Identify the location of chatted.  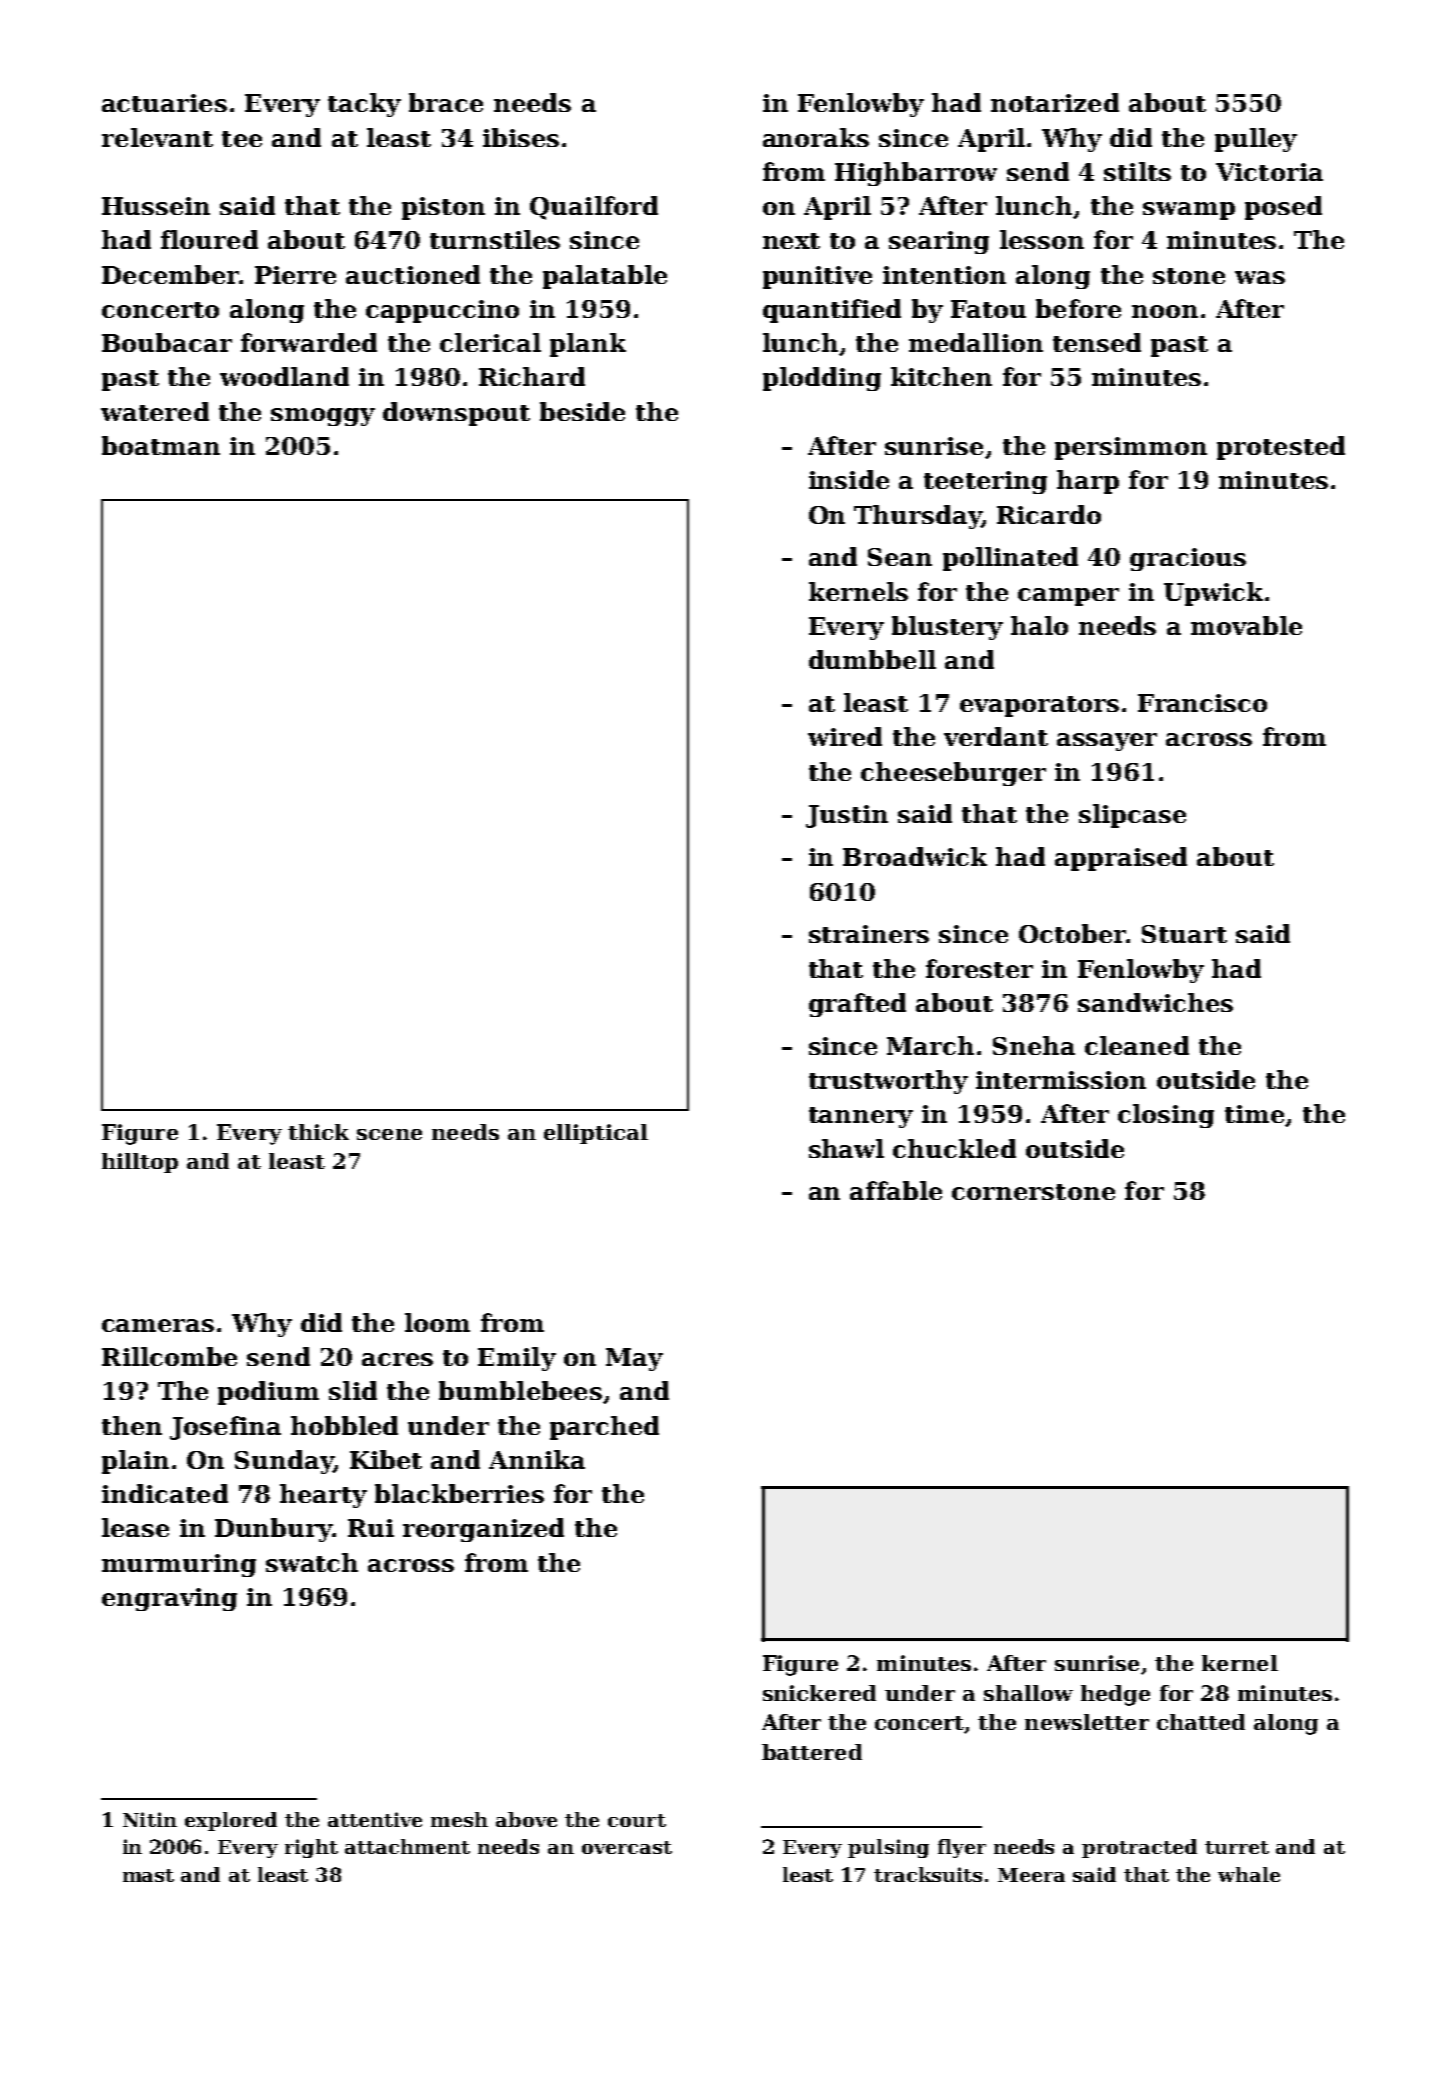
(1201, 1722).
